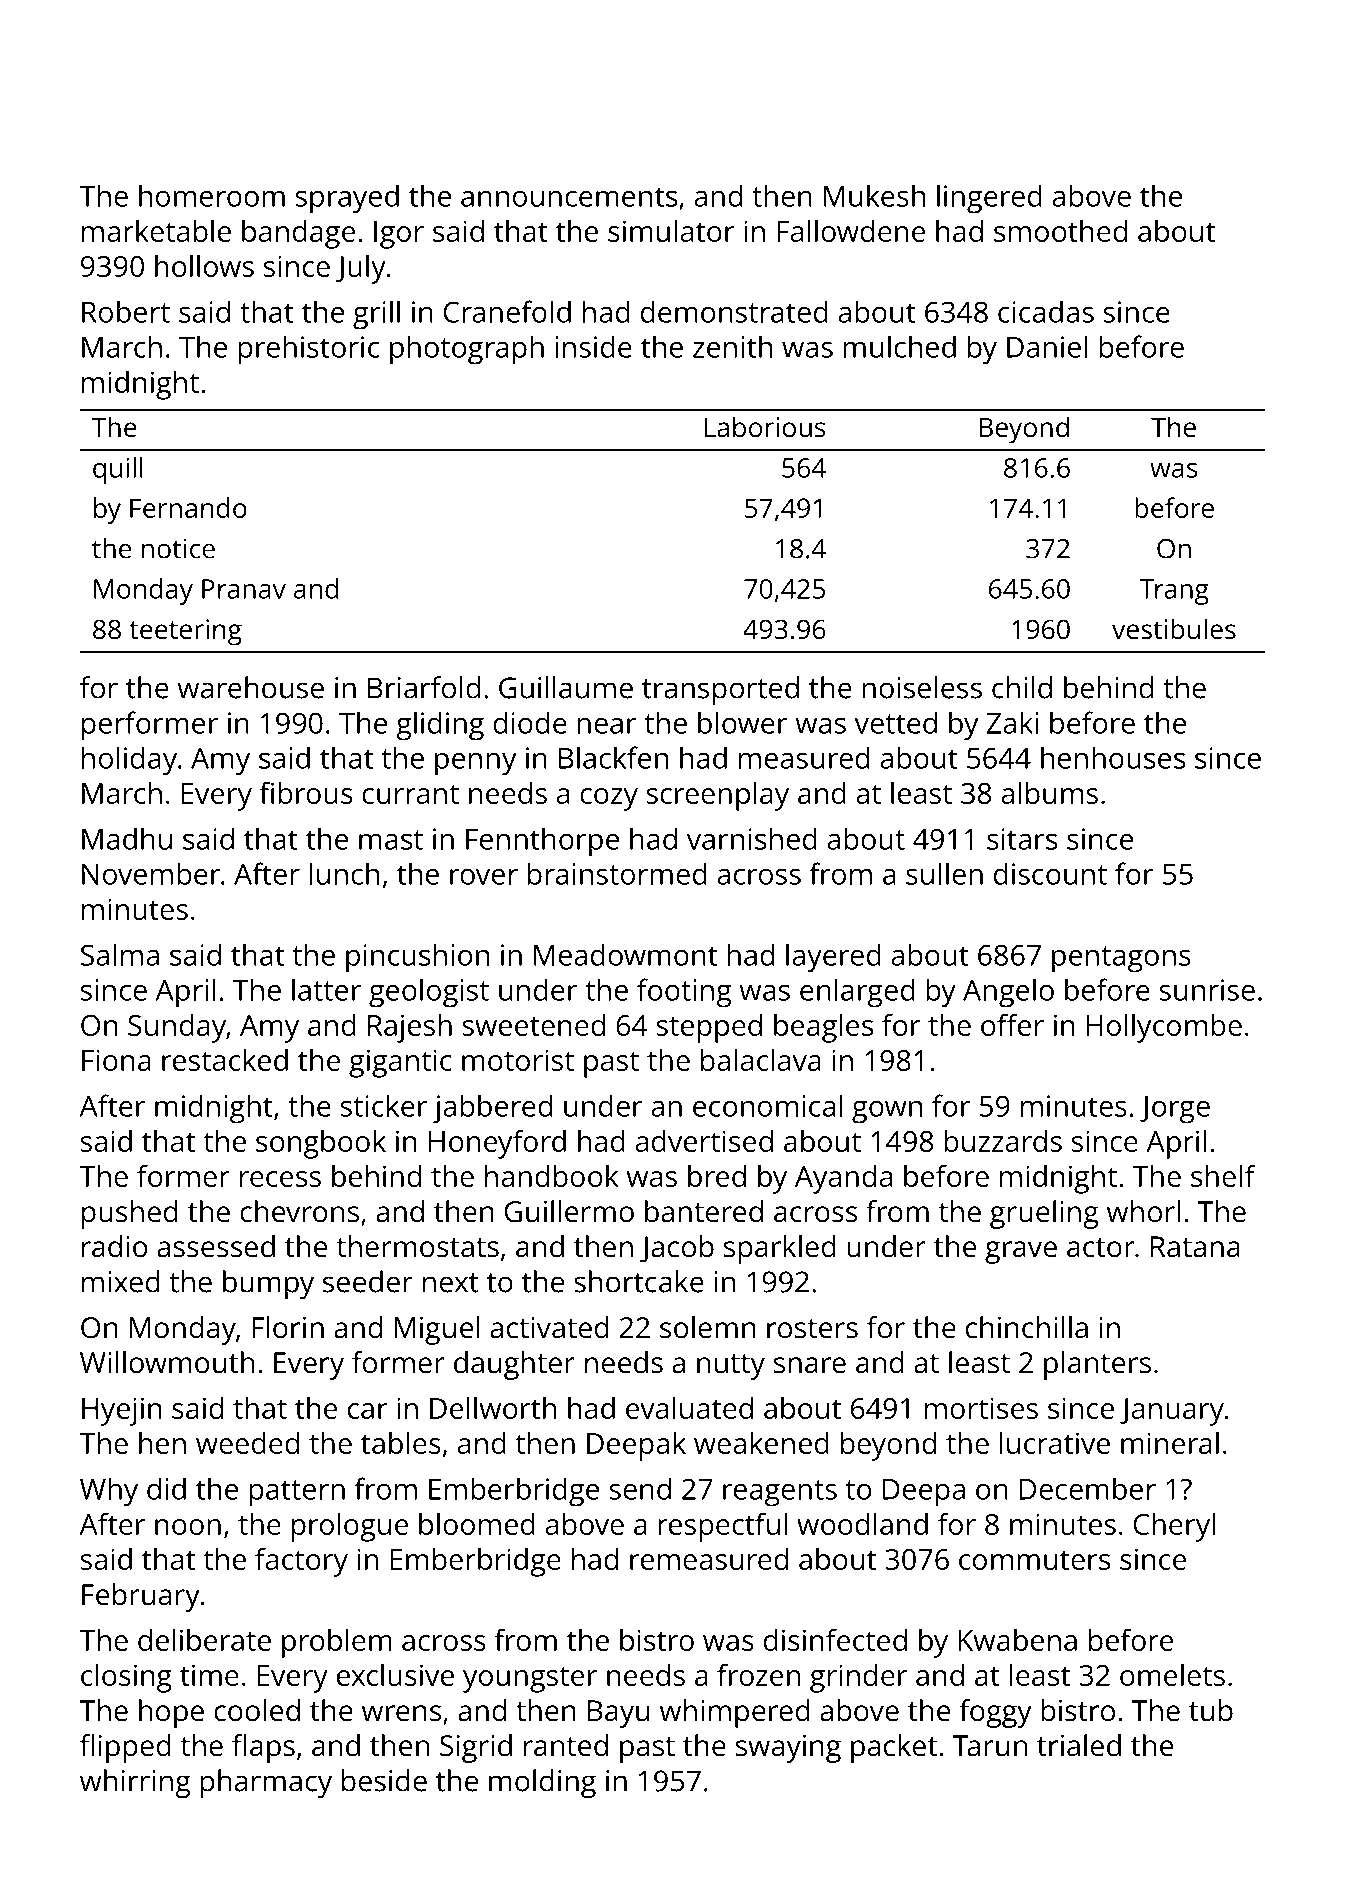 The image size is (1345, 1902). Describe the element at coordinates (212, 195) in the screenshot. I see `homeroom` at that location.
